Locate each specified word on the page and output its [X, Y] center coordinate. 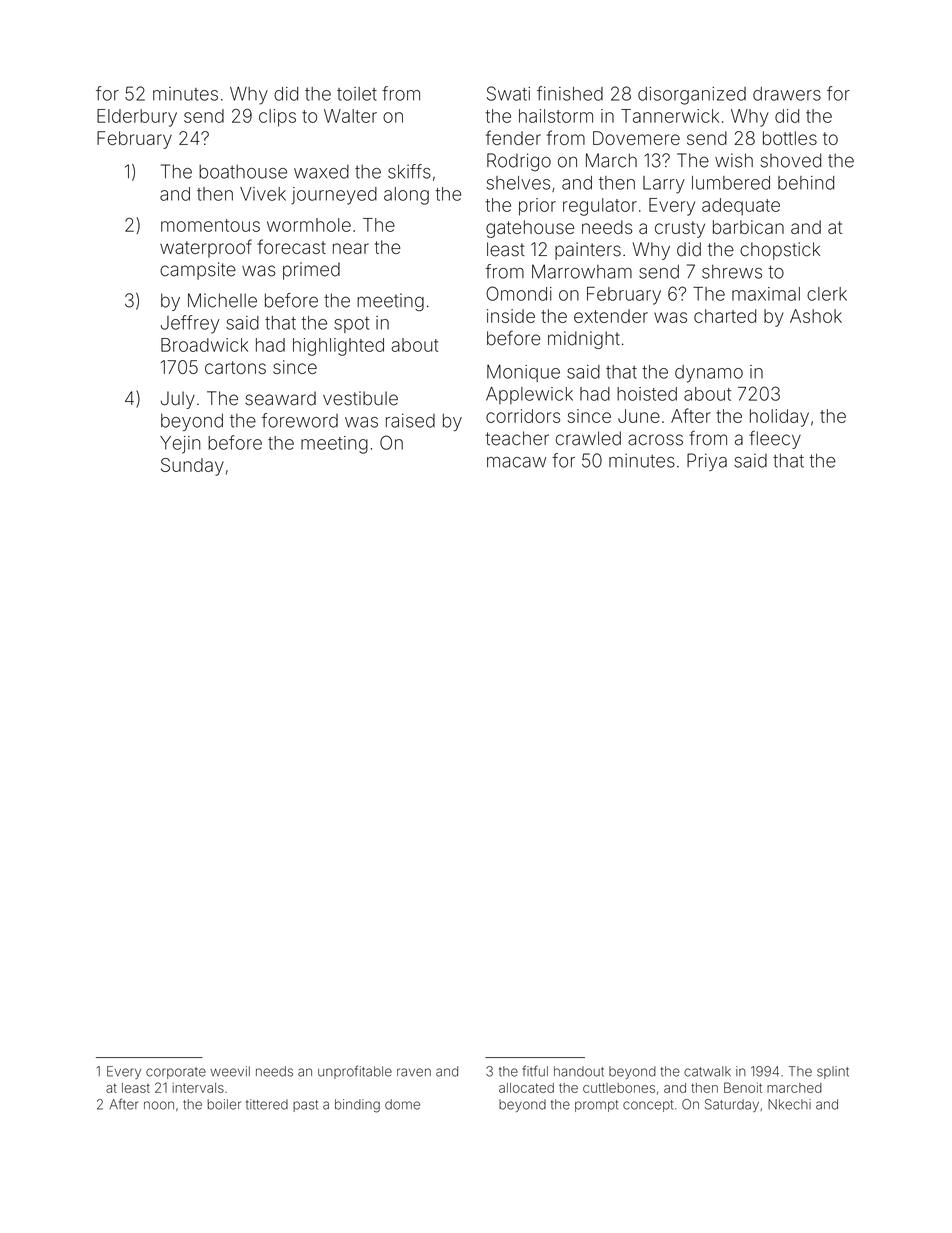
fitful [535, 1071]
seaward [280, 398]
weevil [230, 1071]
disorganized [692, 96]
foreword [300, 420]
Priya [707, 462]
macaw [516, 462]
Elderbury [137, 118]
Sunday [192, 467]
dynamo [709, 374]
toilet [357, 94]
